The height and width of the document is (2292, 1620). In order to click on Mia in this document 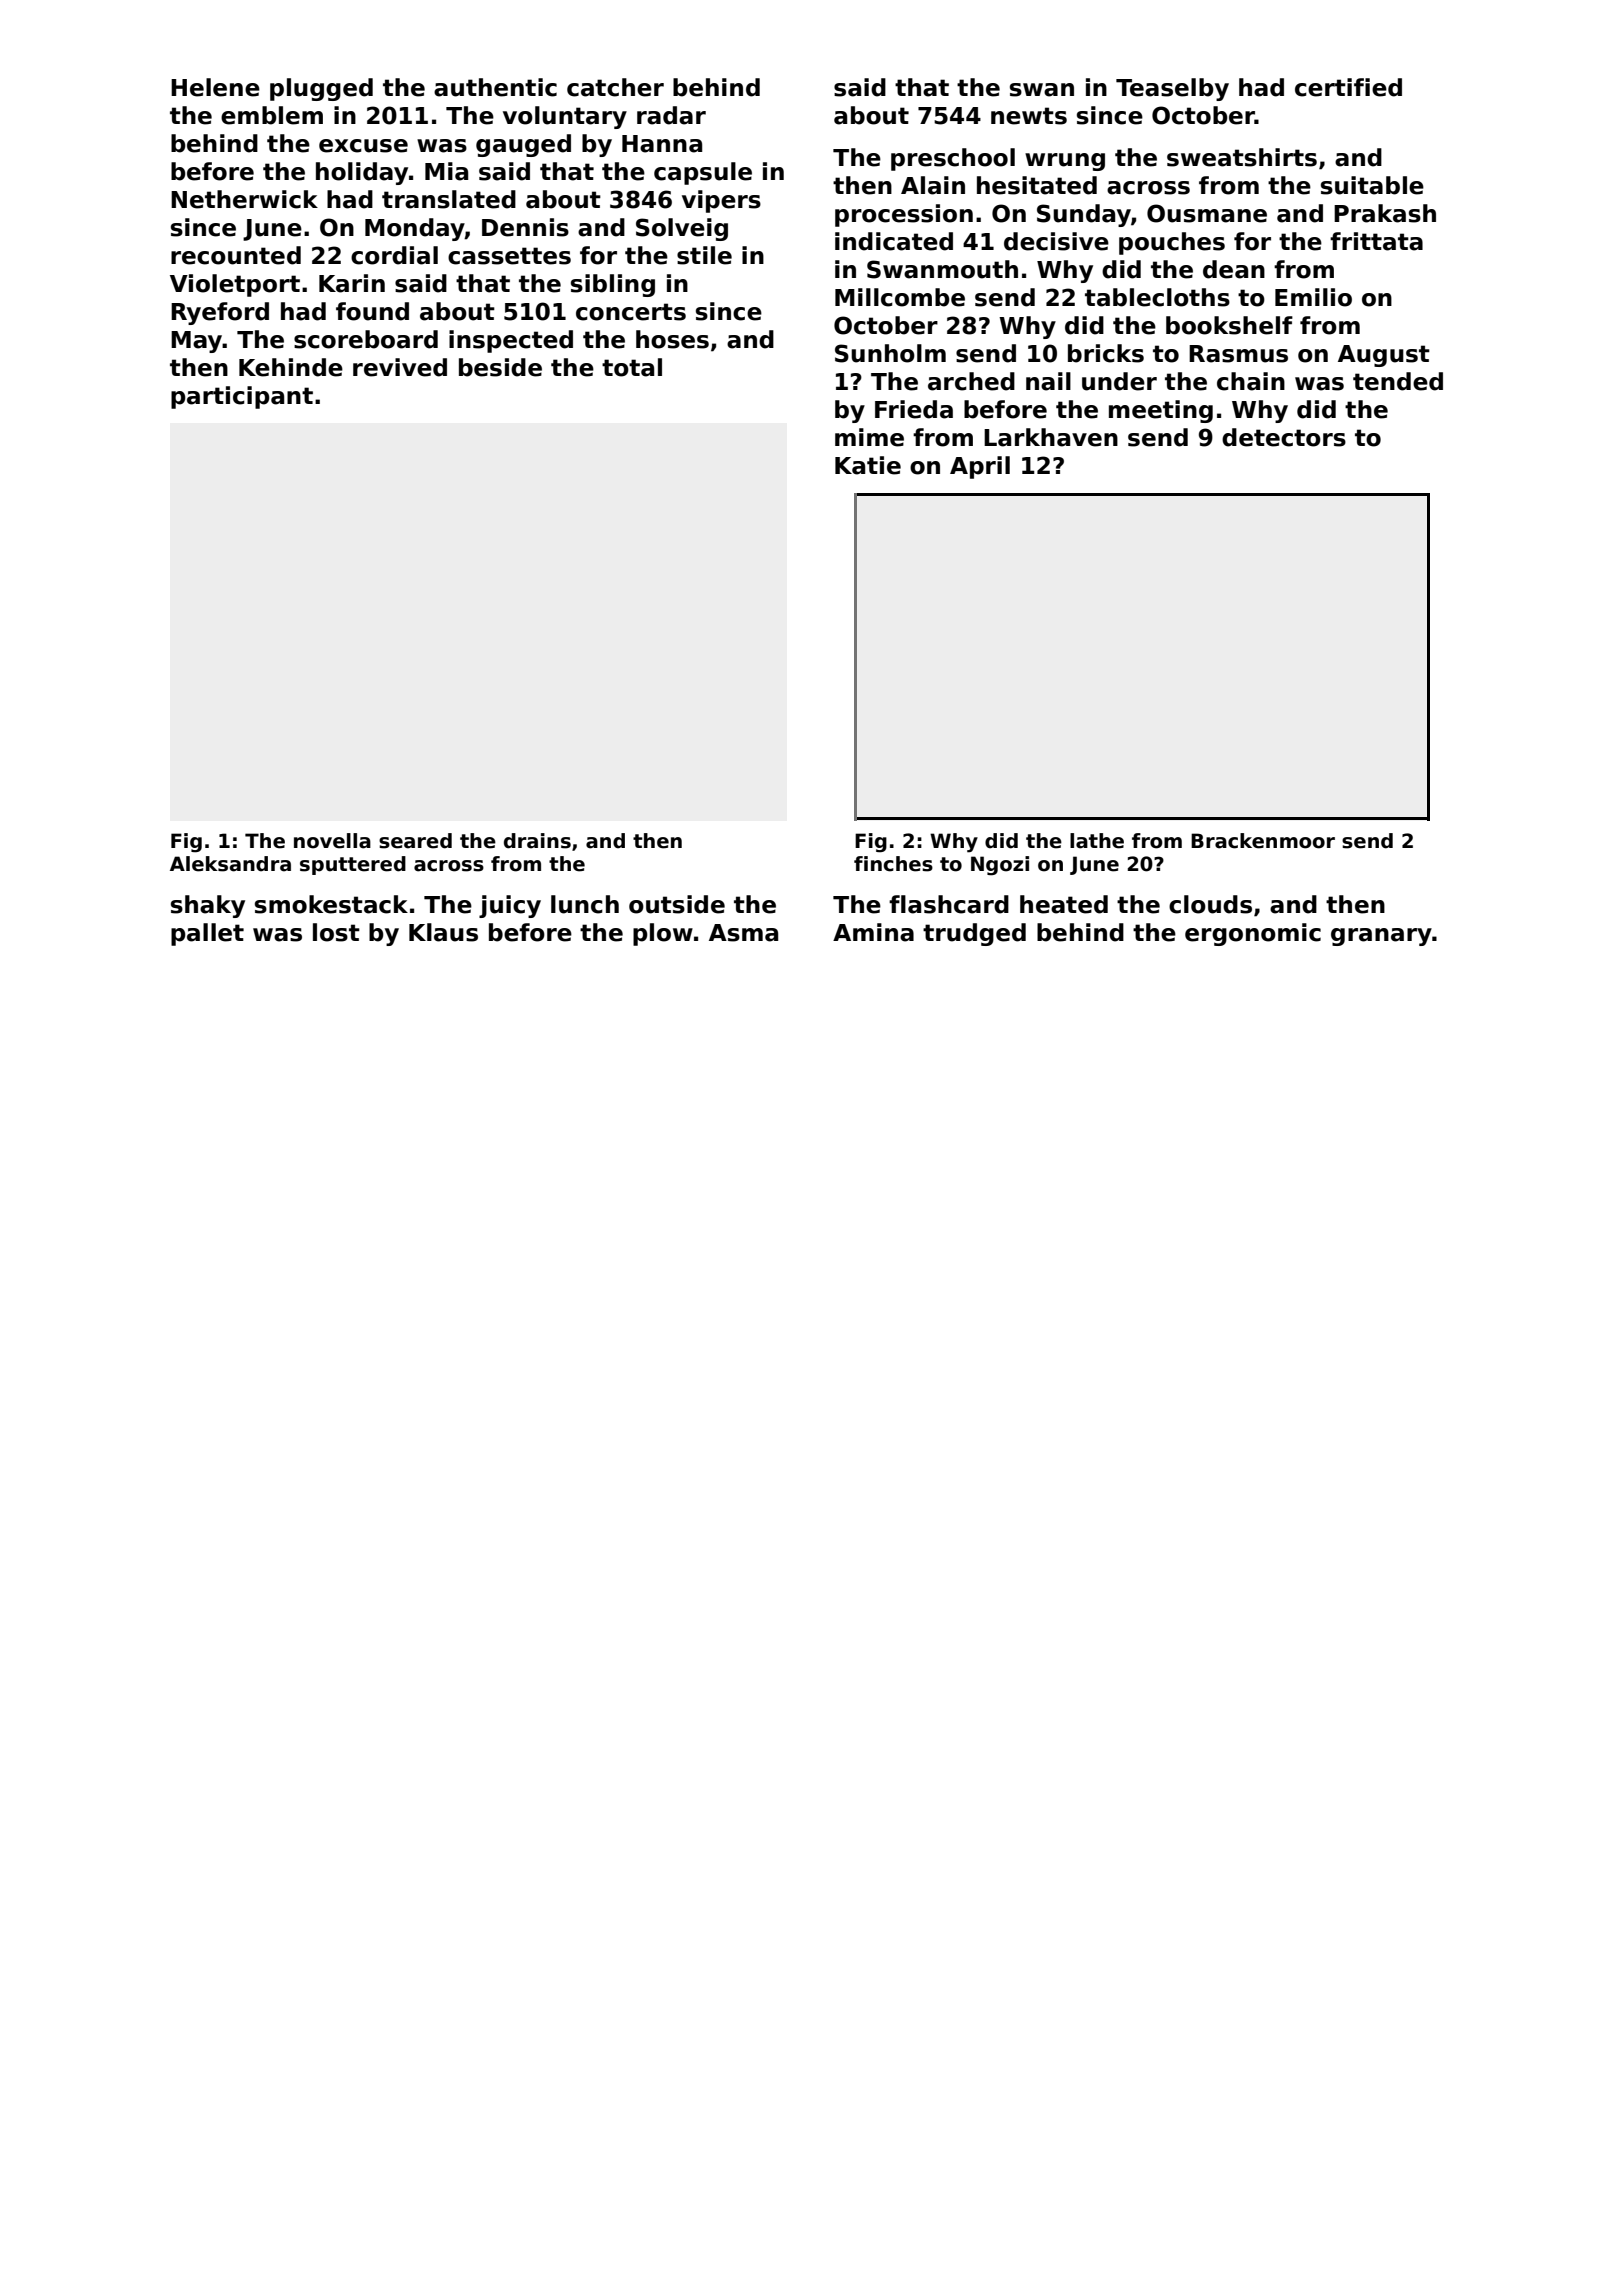, I will do `click(446, 171)`.
